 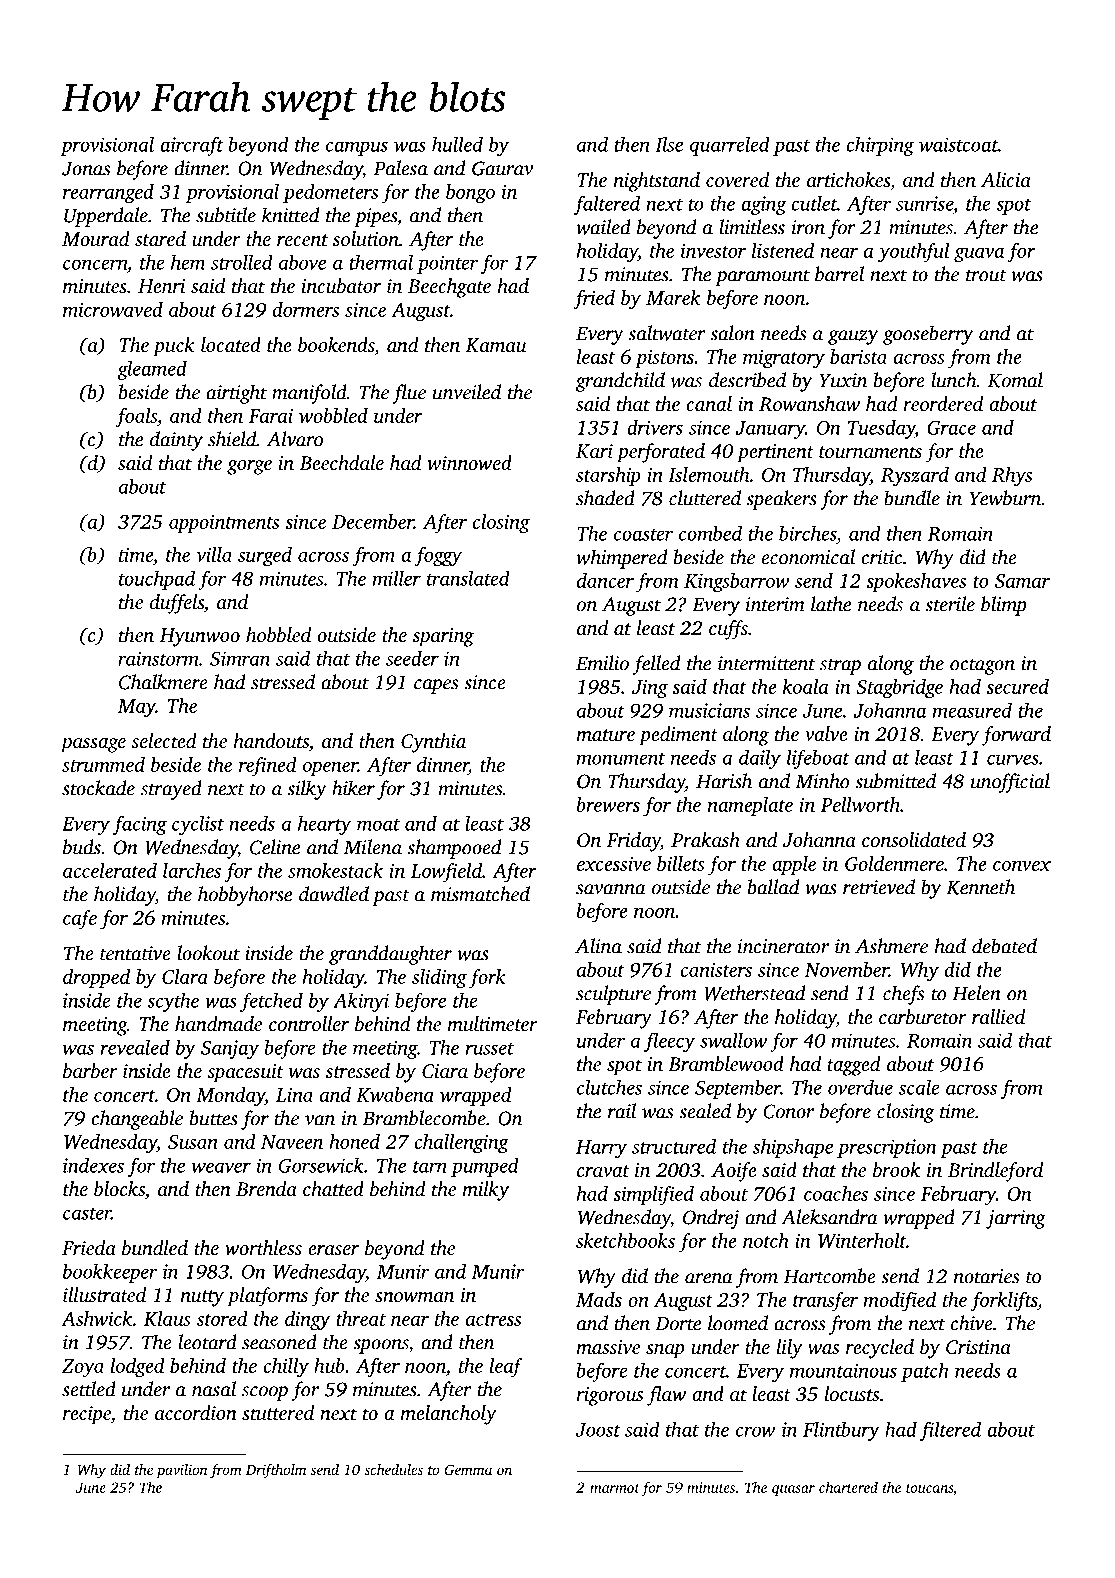 What do you see at coordinates (958, 144) in the screenshot?
I see `waistcoat` at bounding box center [958, 144].
